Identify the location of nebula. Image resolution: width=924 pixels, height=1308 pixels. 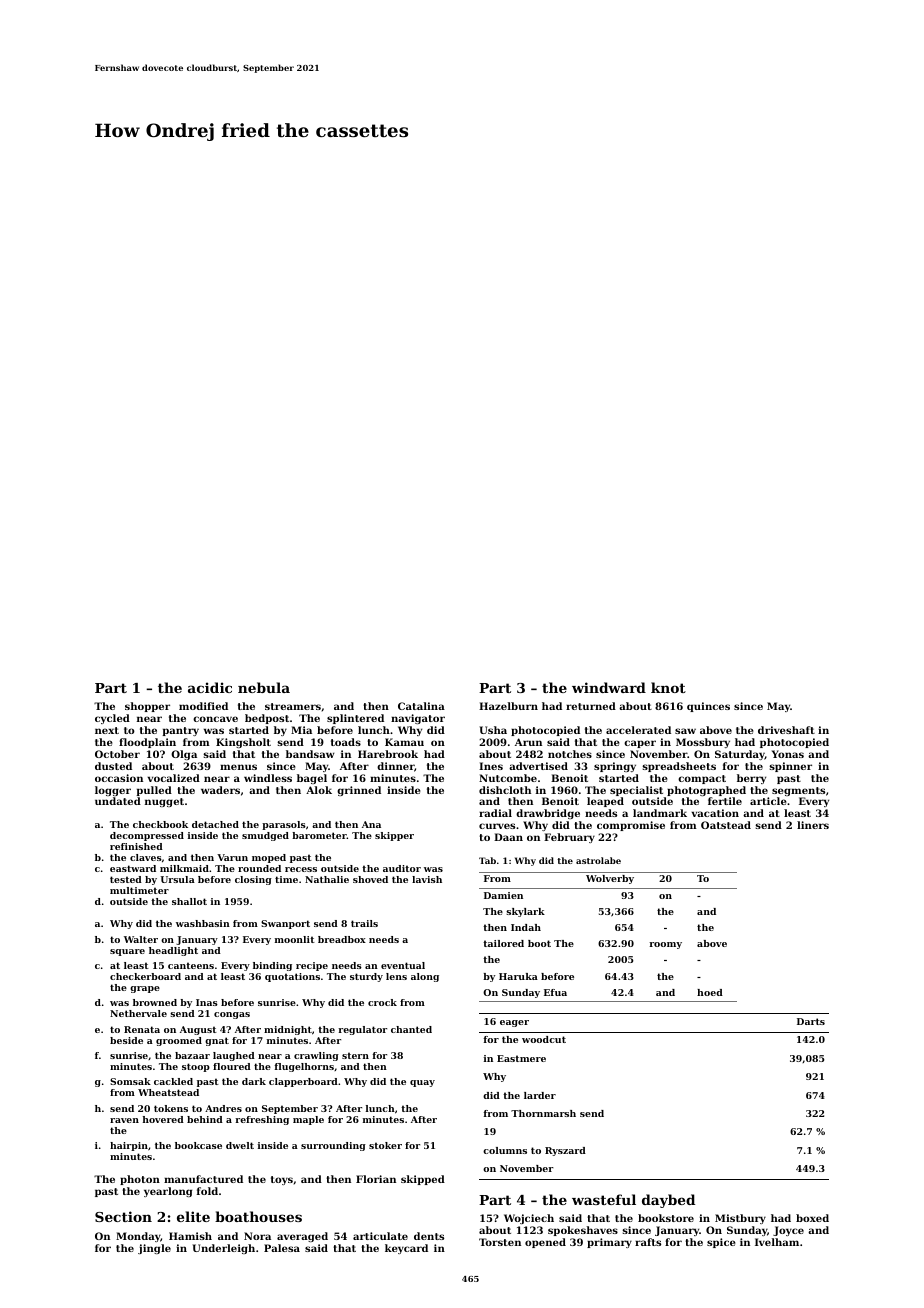
(264, 687).
